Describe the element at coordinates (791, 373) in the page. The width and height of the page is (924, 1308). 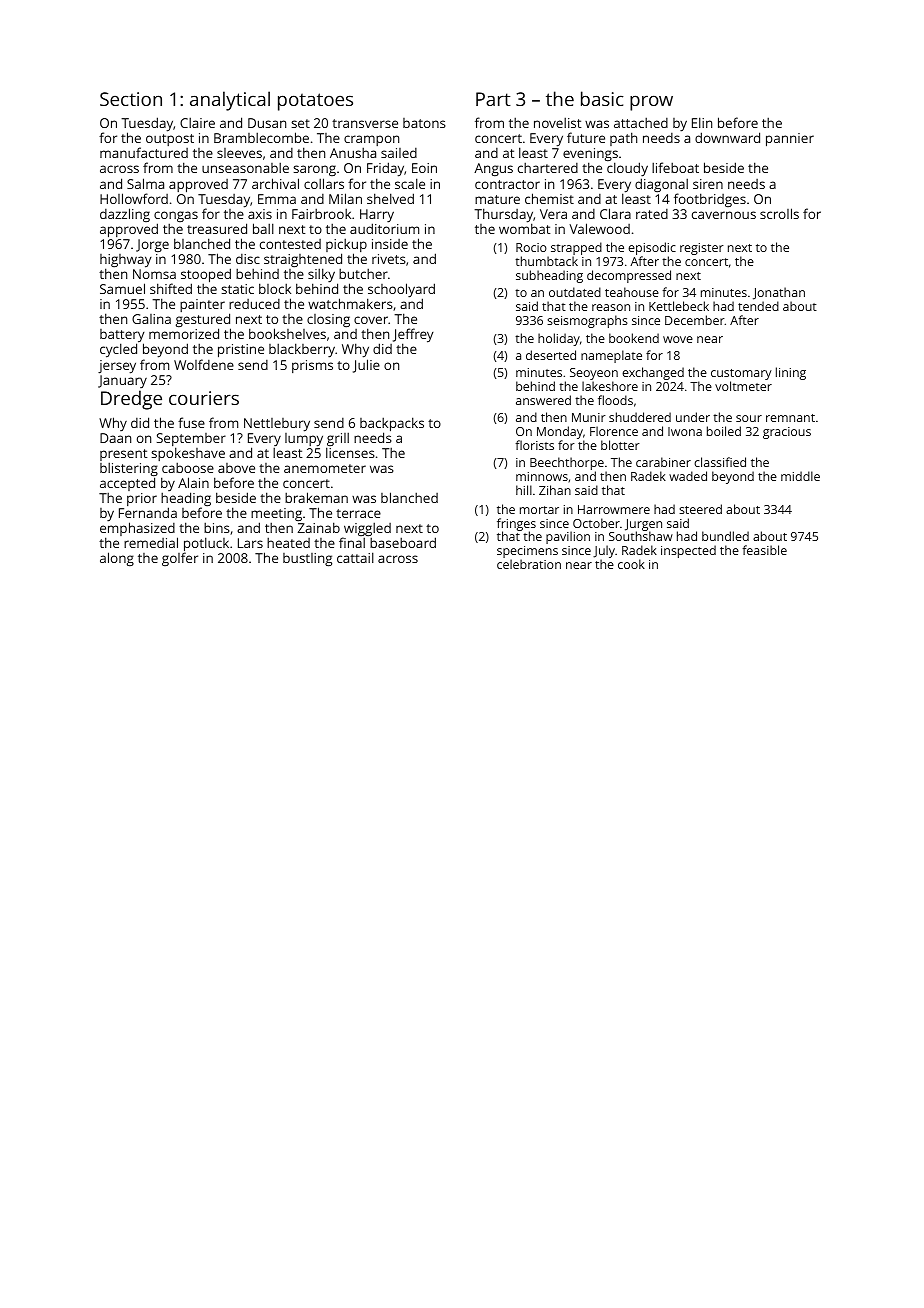
I see `lining` at that location.
